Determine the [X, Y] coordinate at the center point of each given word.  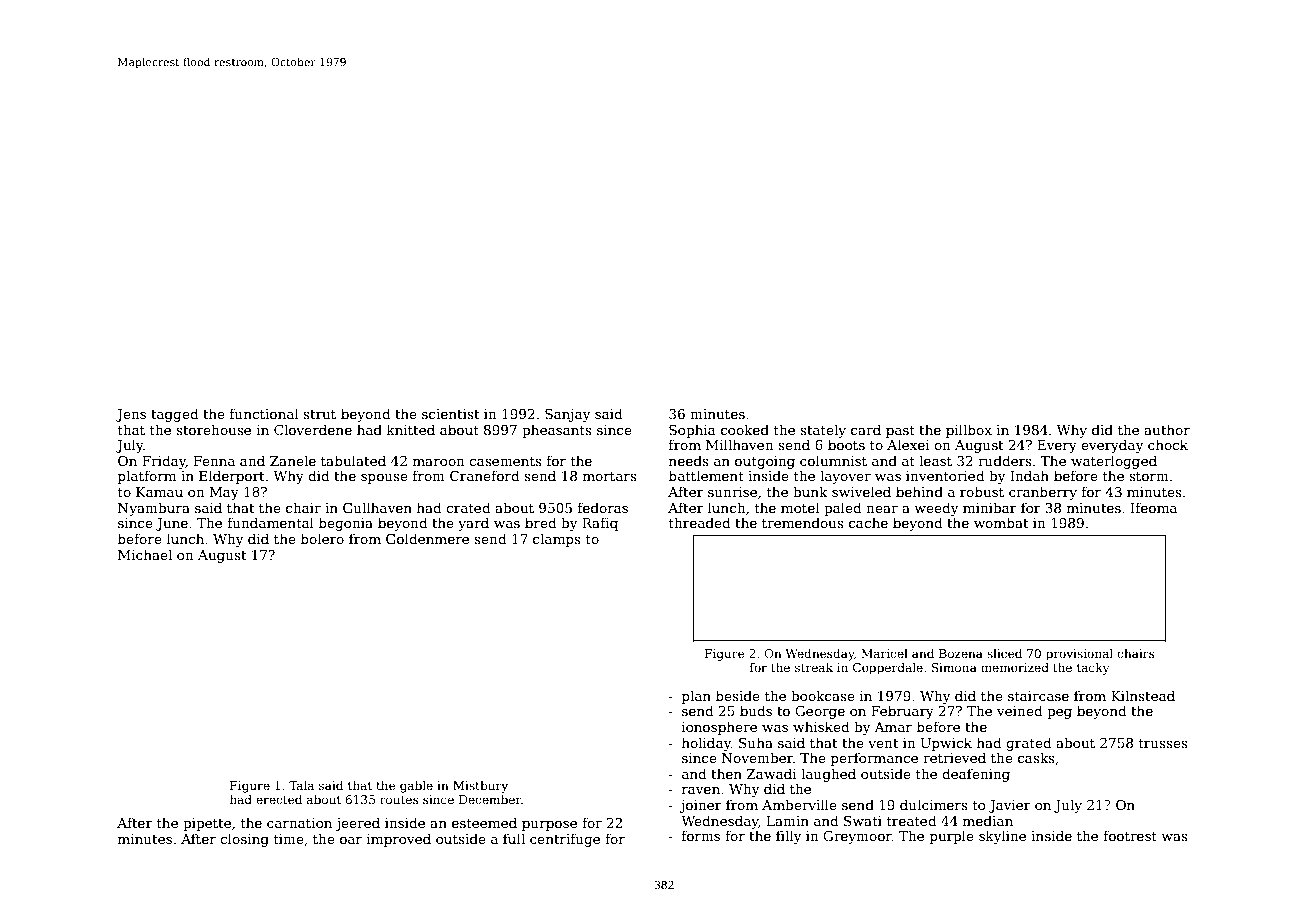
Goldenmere [427, 538]
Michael [145, 554]
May [224, 493]
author [1167, 429]
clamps [557, 540]
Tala [301, 785]
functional [264, 413]
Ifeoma [1154, 507]
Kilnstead [1143, 695]
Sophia [692, 431]
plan [696, 697]
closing [244, 840]
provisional [1079, 654]
